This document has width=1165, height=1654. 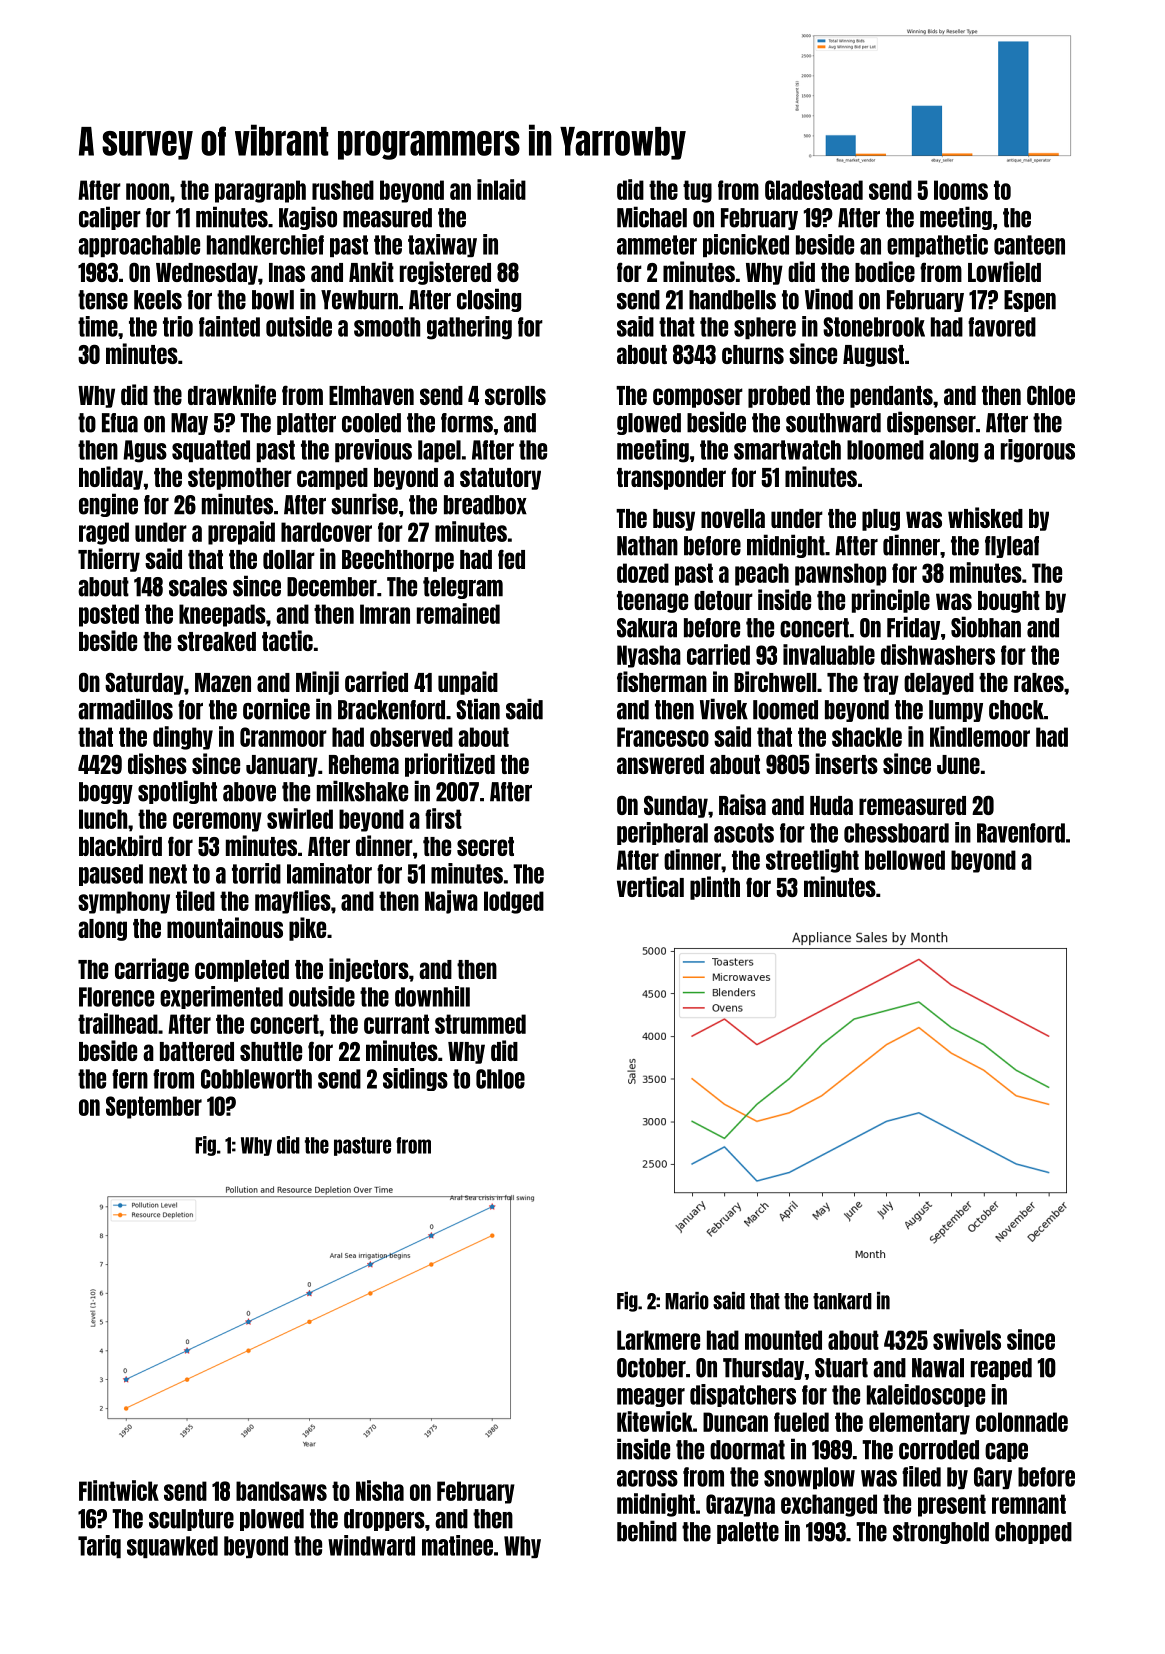 I want to click on glowed, so click(x=649, y=424).
